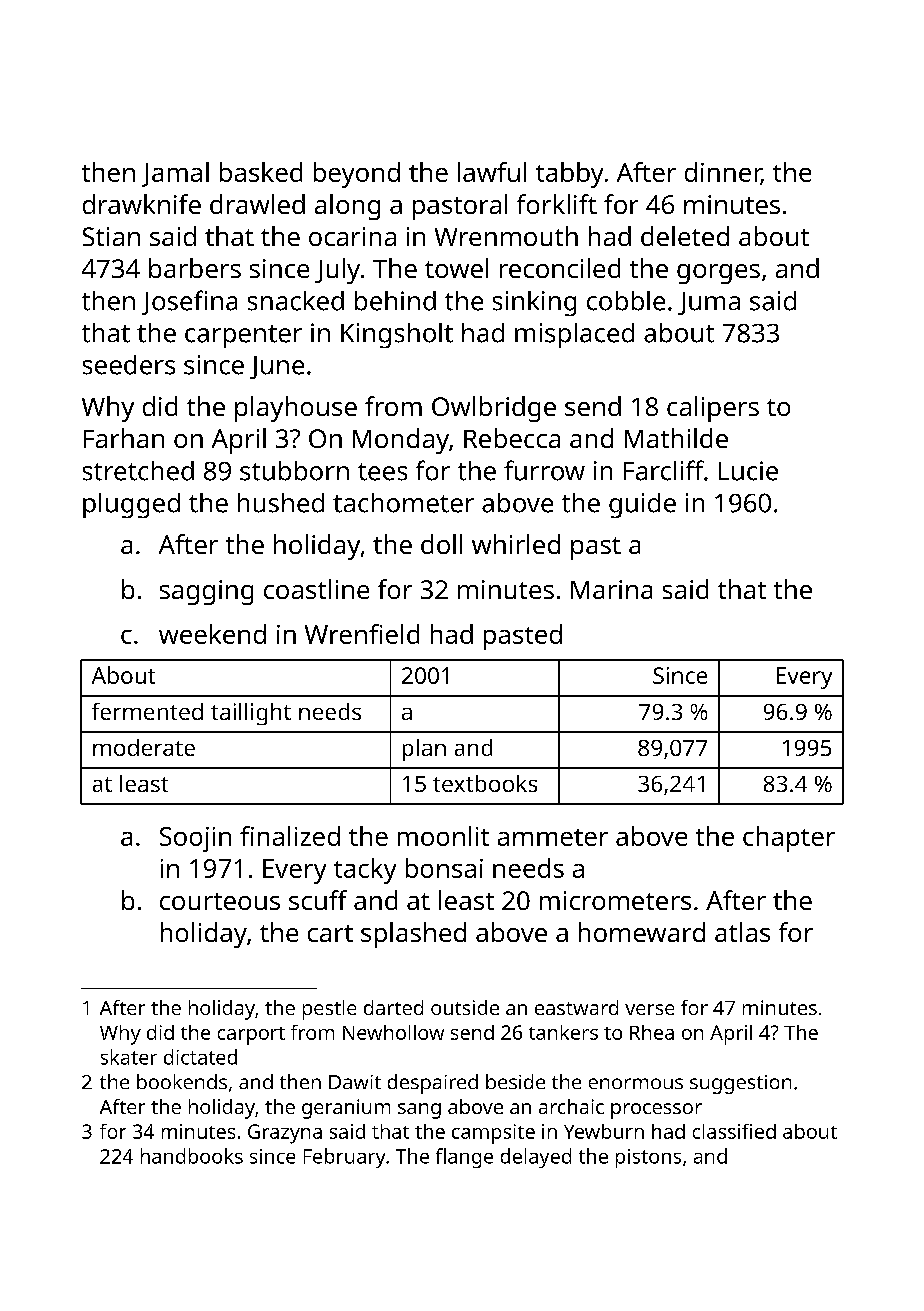 Image resolution: width=924 pixels, height=1311 pixels. I want to click on taillight, so click(251, 714).
